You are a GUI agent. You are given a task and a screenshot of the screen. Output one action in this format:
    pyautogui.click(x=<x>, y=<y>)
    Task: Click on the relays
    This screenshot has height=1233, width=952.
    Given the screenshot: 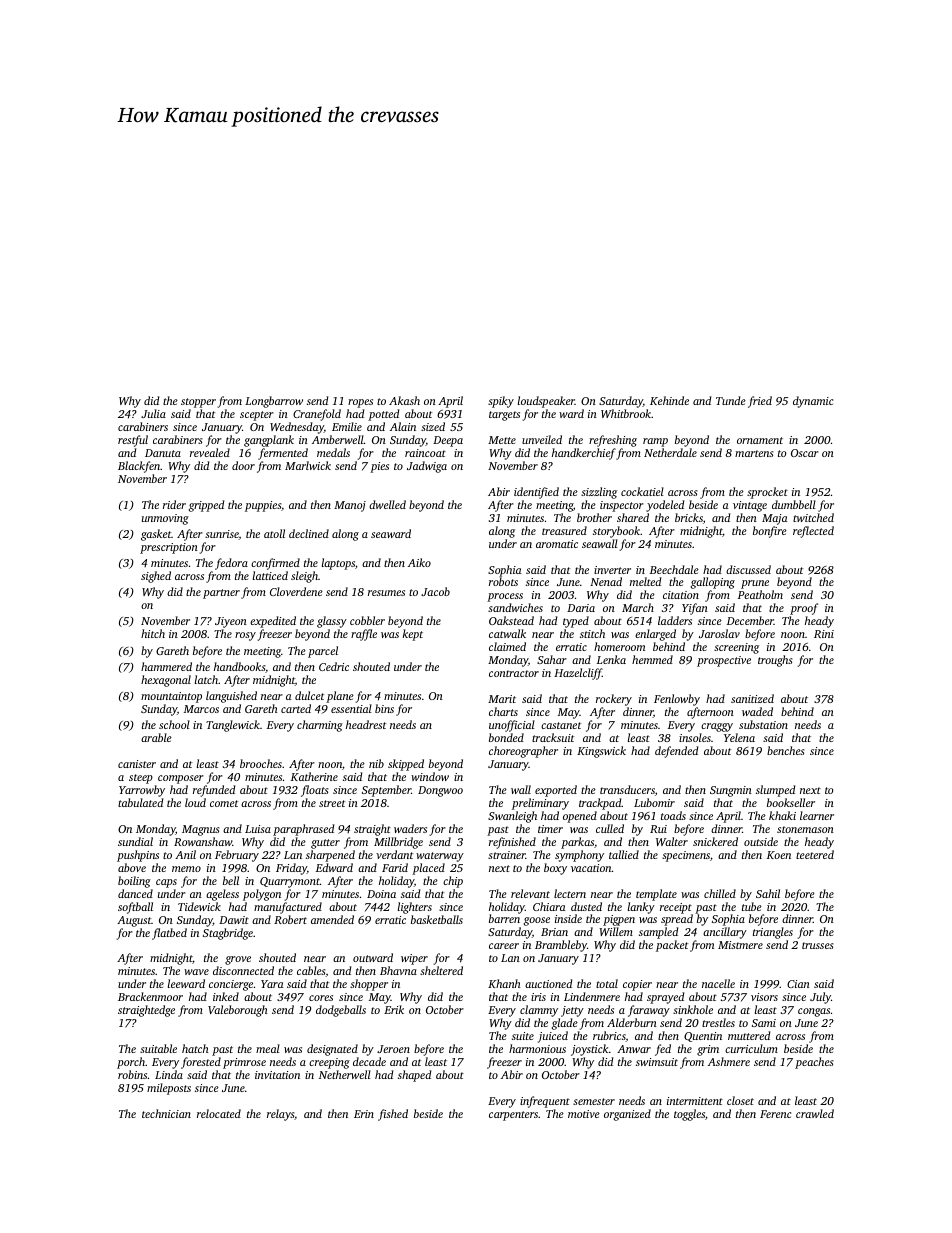 What is the action you would take?
    pyautogui.click(x=281, y=1115)
